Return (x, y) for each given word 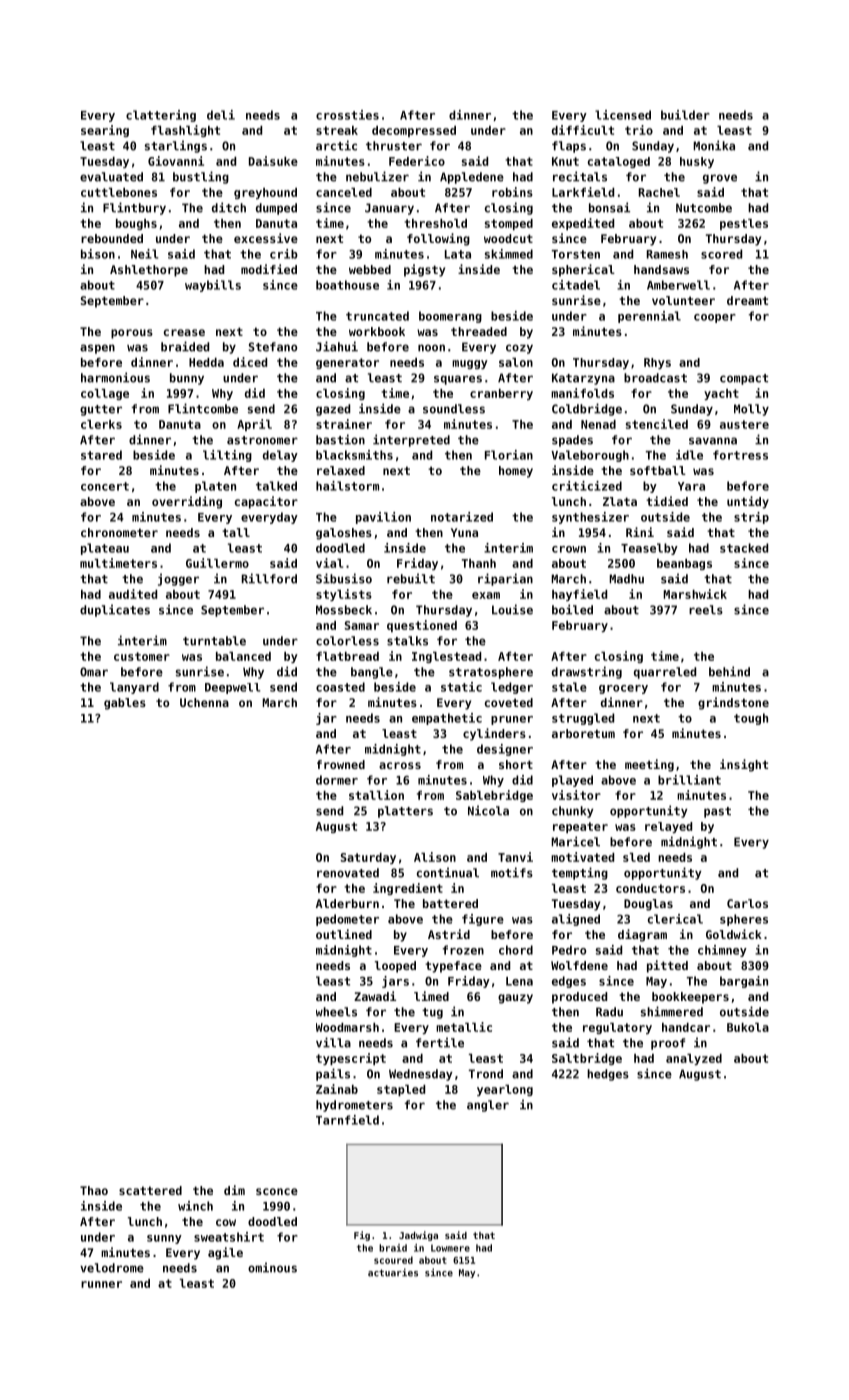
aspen (97, 349)
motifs (512, 872)
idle (689, 455)
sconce (277, 1191)
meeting (649, 765)
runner (101, 1284)
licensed (623, 115)
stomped (509, 224)
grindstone (733, 703)
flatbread (347, 656)
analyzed (694, 1059)
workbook (377, 331)
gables (125, 704)
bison (98, 254)
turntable (214, 641)
